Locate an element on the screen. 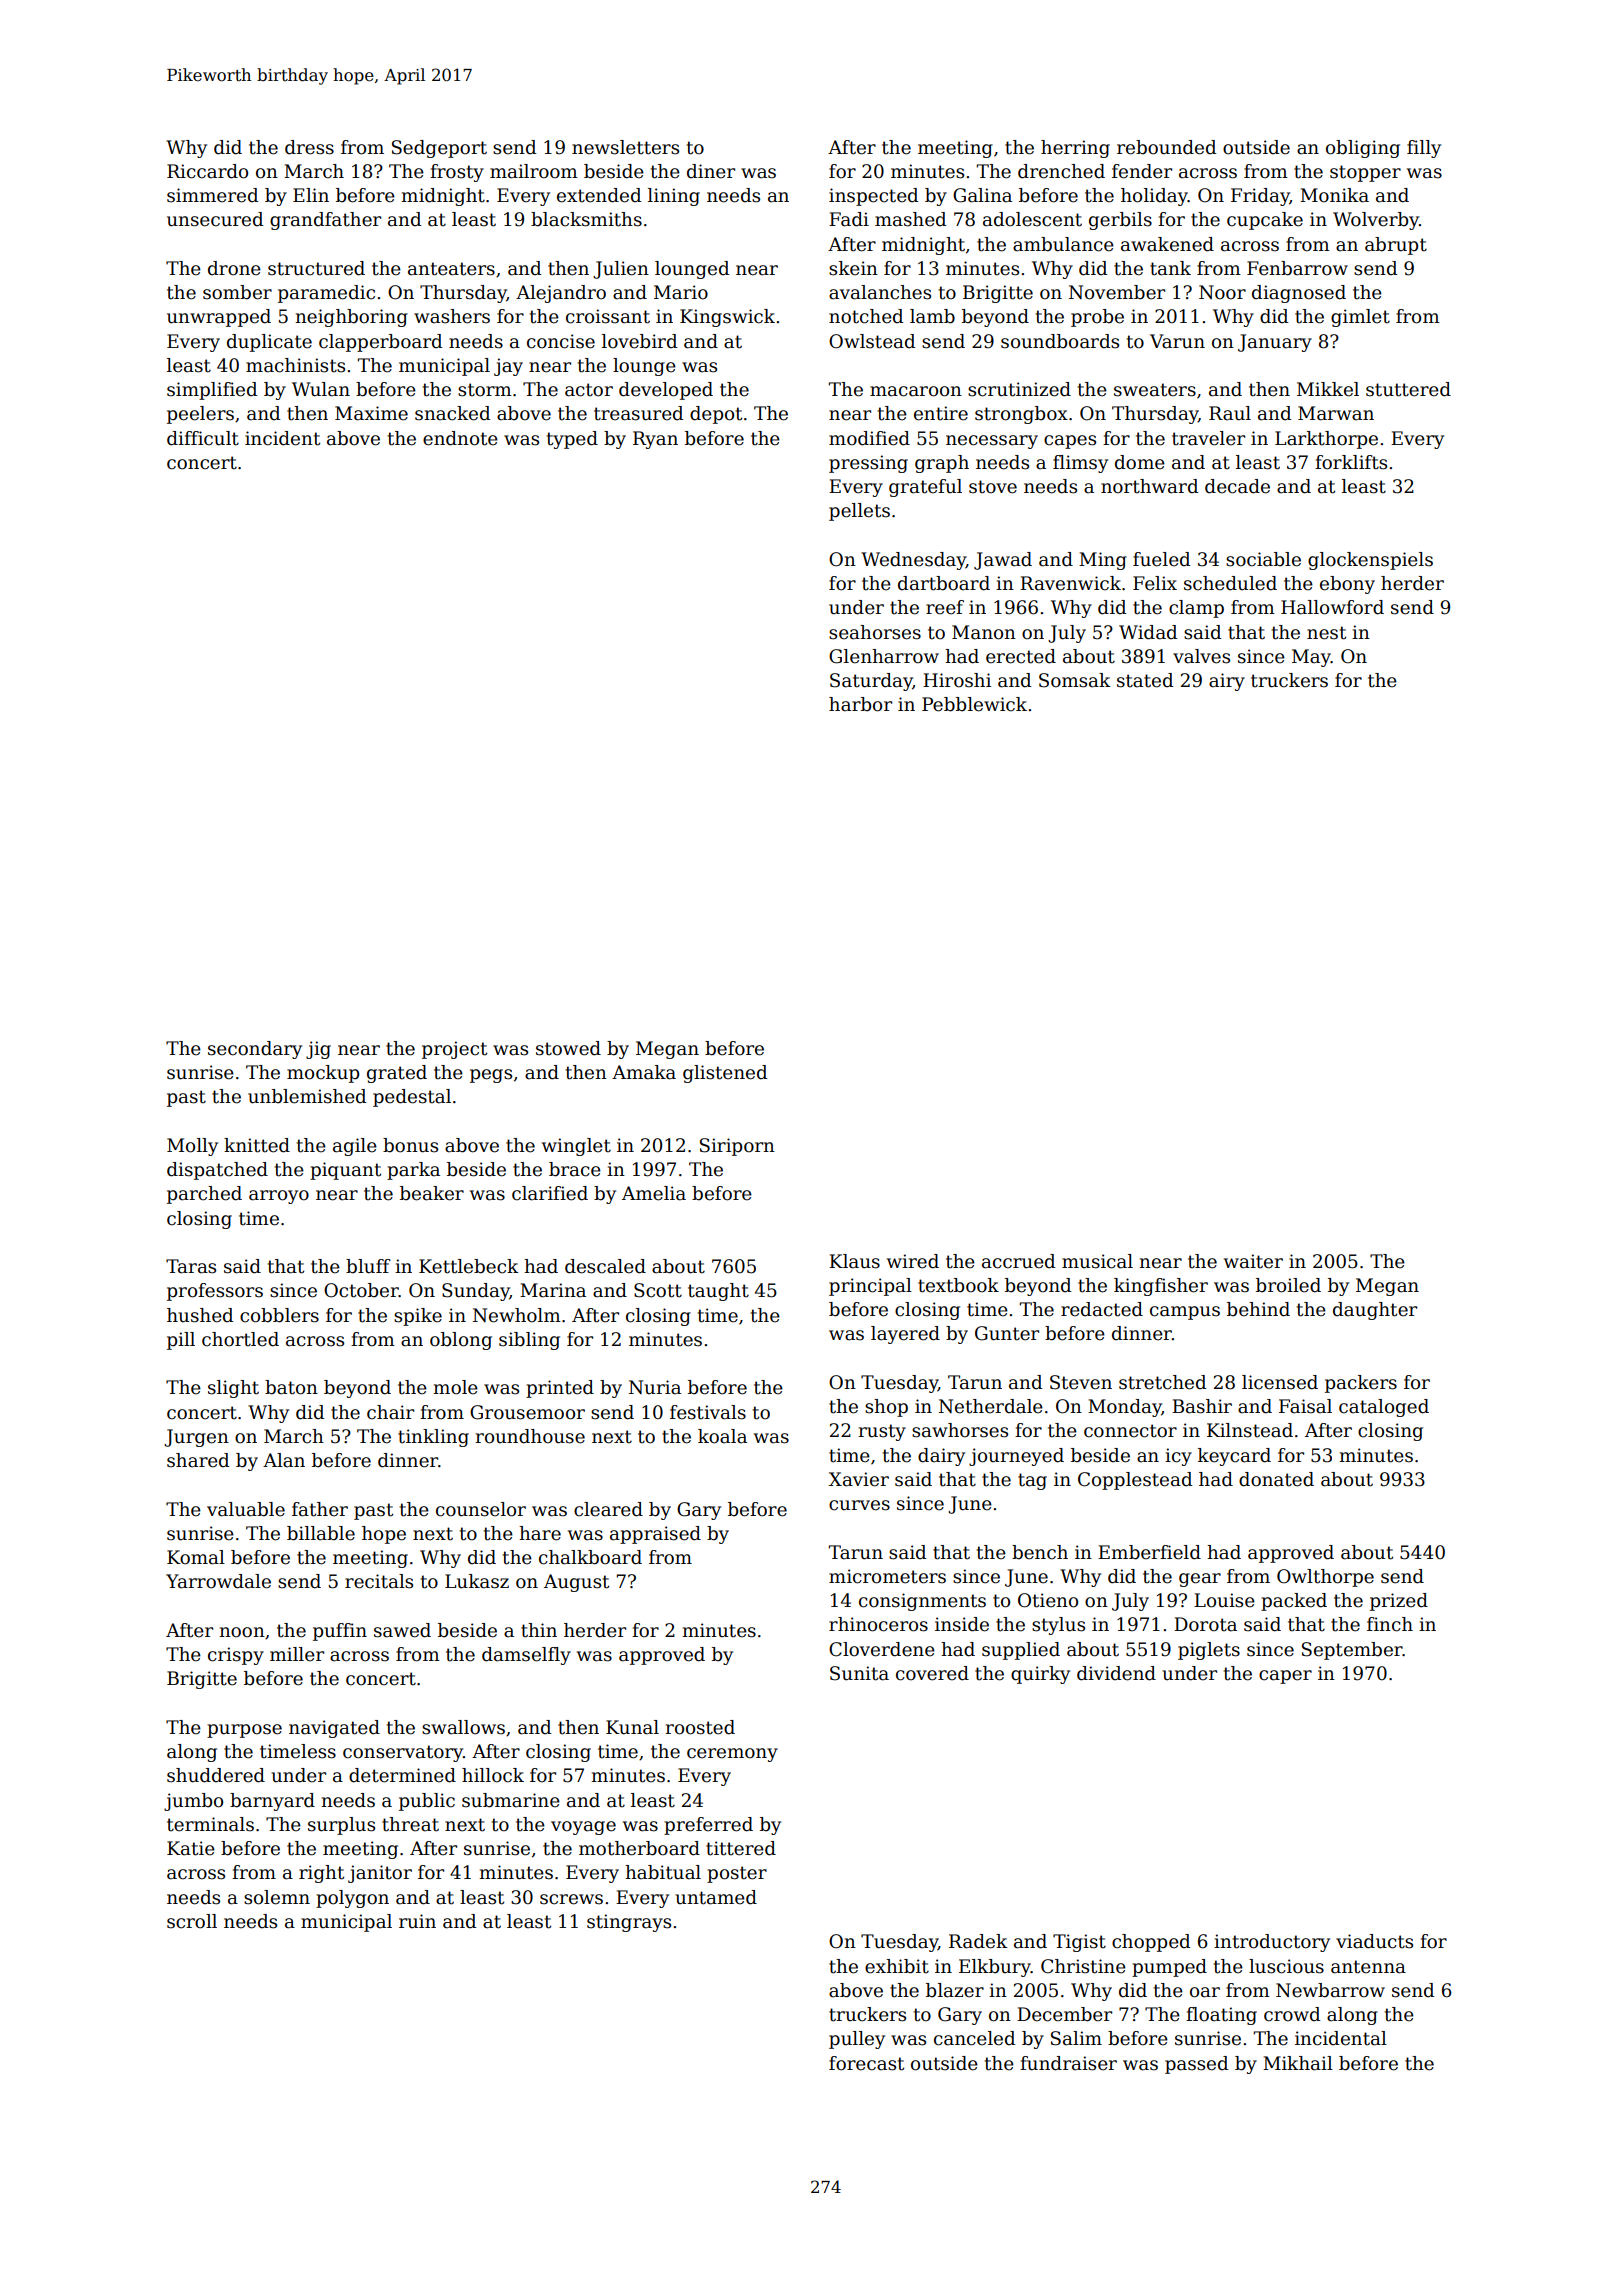 The width and height of the screenshot is (1620, 2292). rebounded is located at coordinates (1167, 147).
